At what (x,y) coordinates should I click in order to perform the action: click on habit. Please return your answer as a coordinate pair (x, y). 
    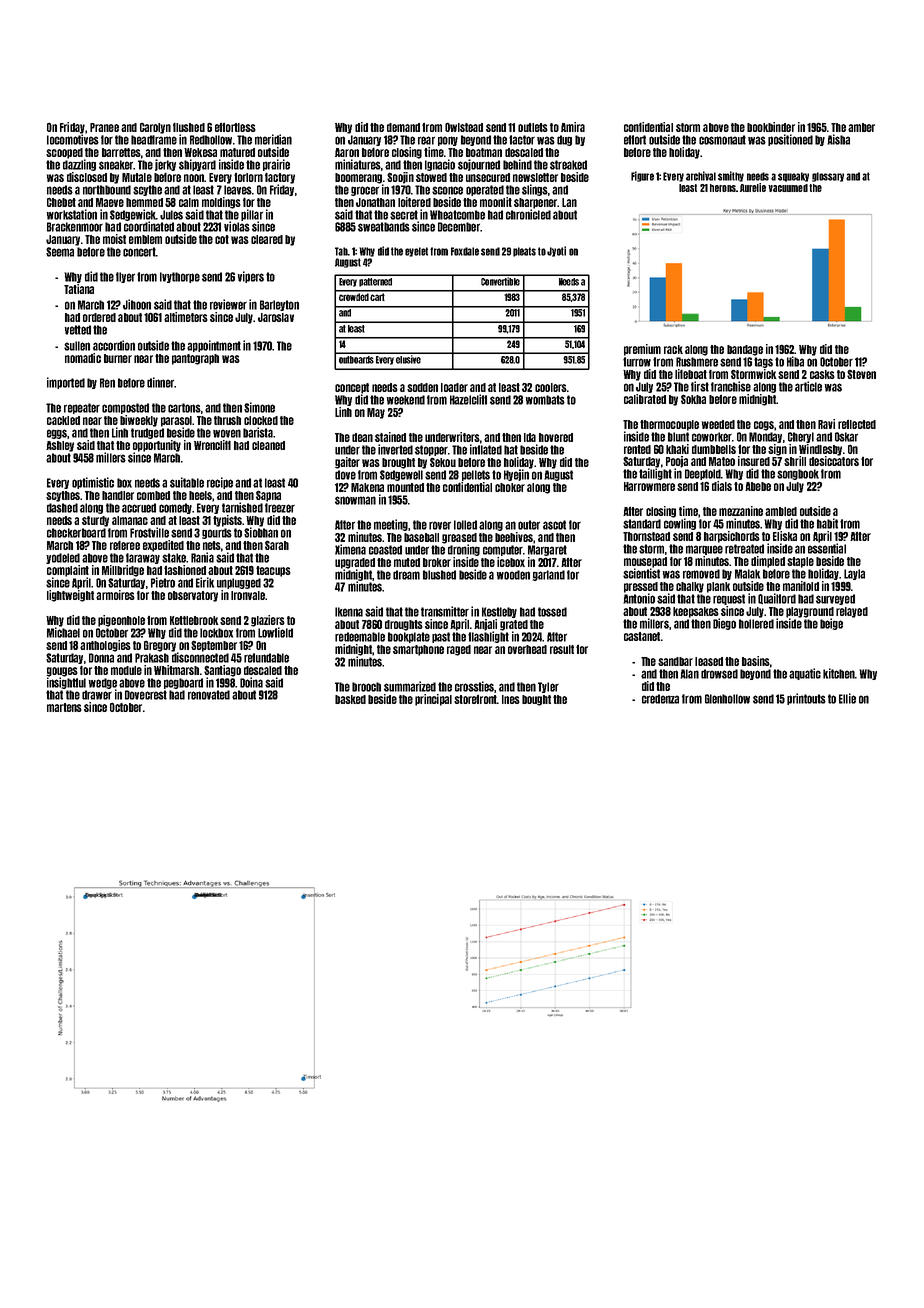
    Looking at the image, I should click on (827, 523).
